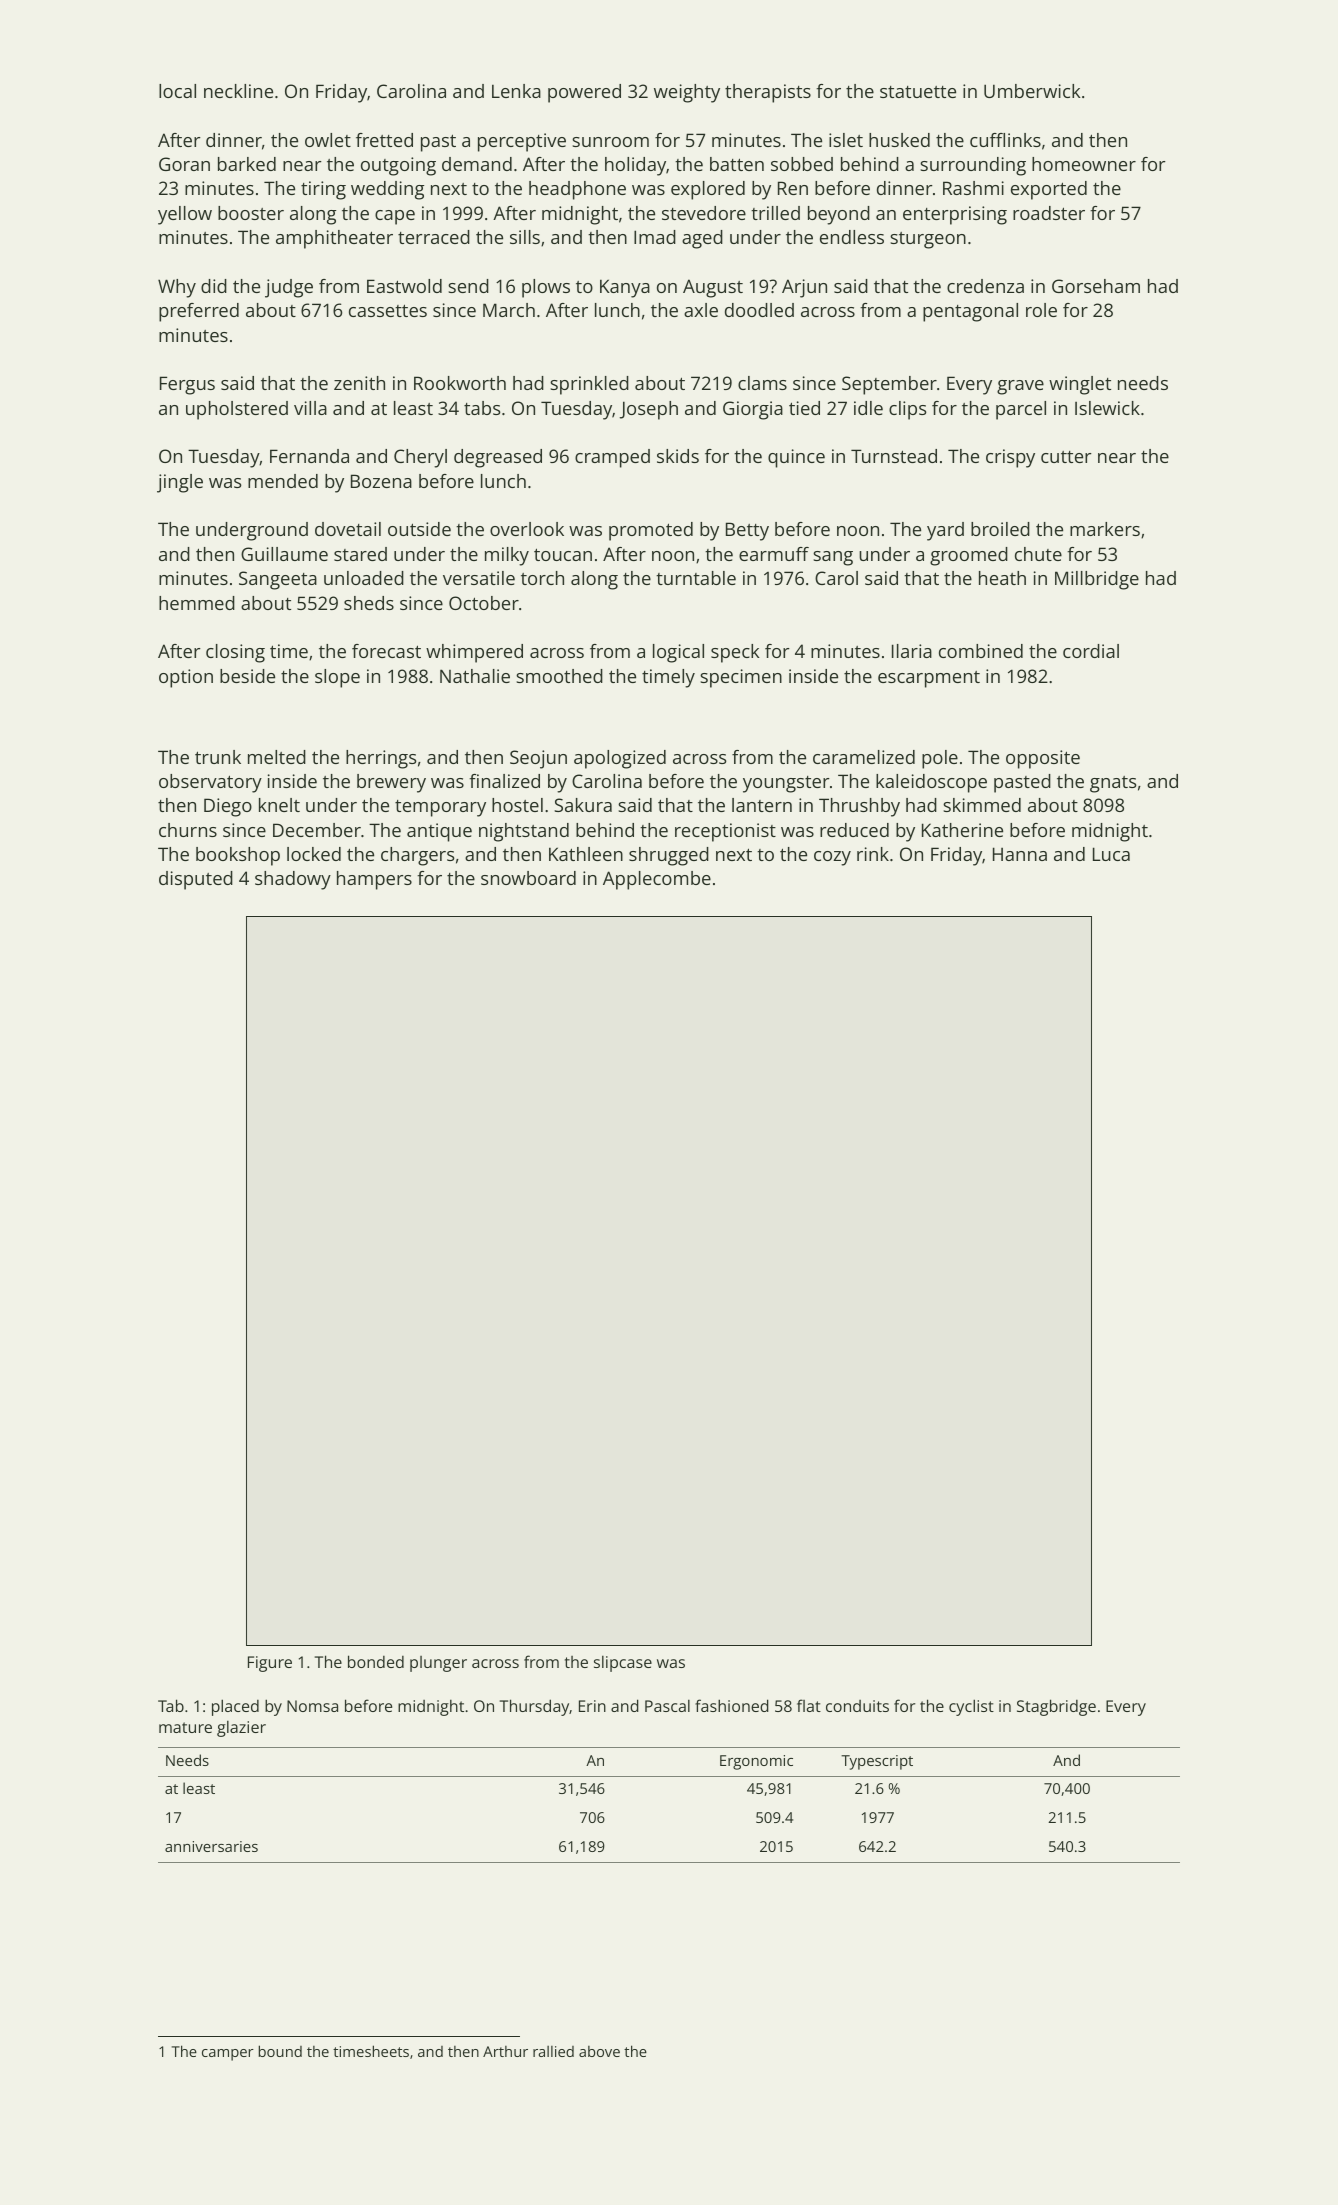  Describe the element at coordinates (1032, 91) in the document. I see `Umberwick` at that location.
